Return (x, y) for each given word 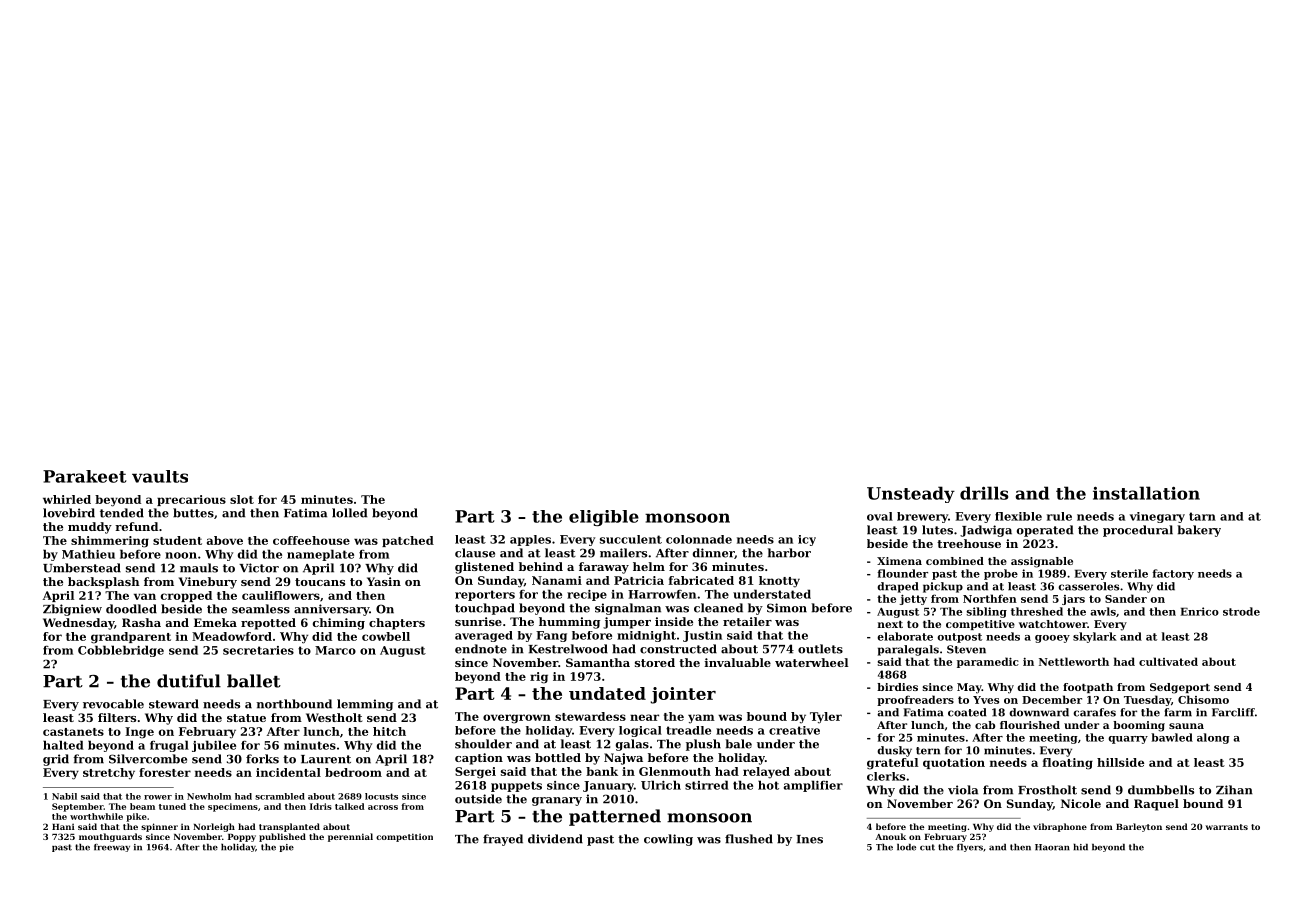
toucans (320, 582)
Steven (966, 649)
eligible (604, 518)
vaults (160, 476)
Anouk (890, 836)
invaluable (738, 662)
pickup (943, 587)
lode (906, 847)
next (890, 624)
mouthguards (110, 837)
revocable (113, 704)
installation (1146, 493)
